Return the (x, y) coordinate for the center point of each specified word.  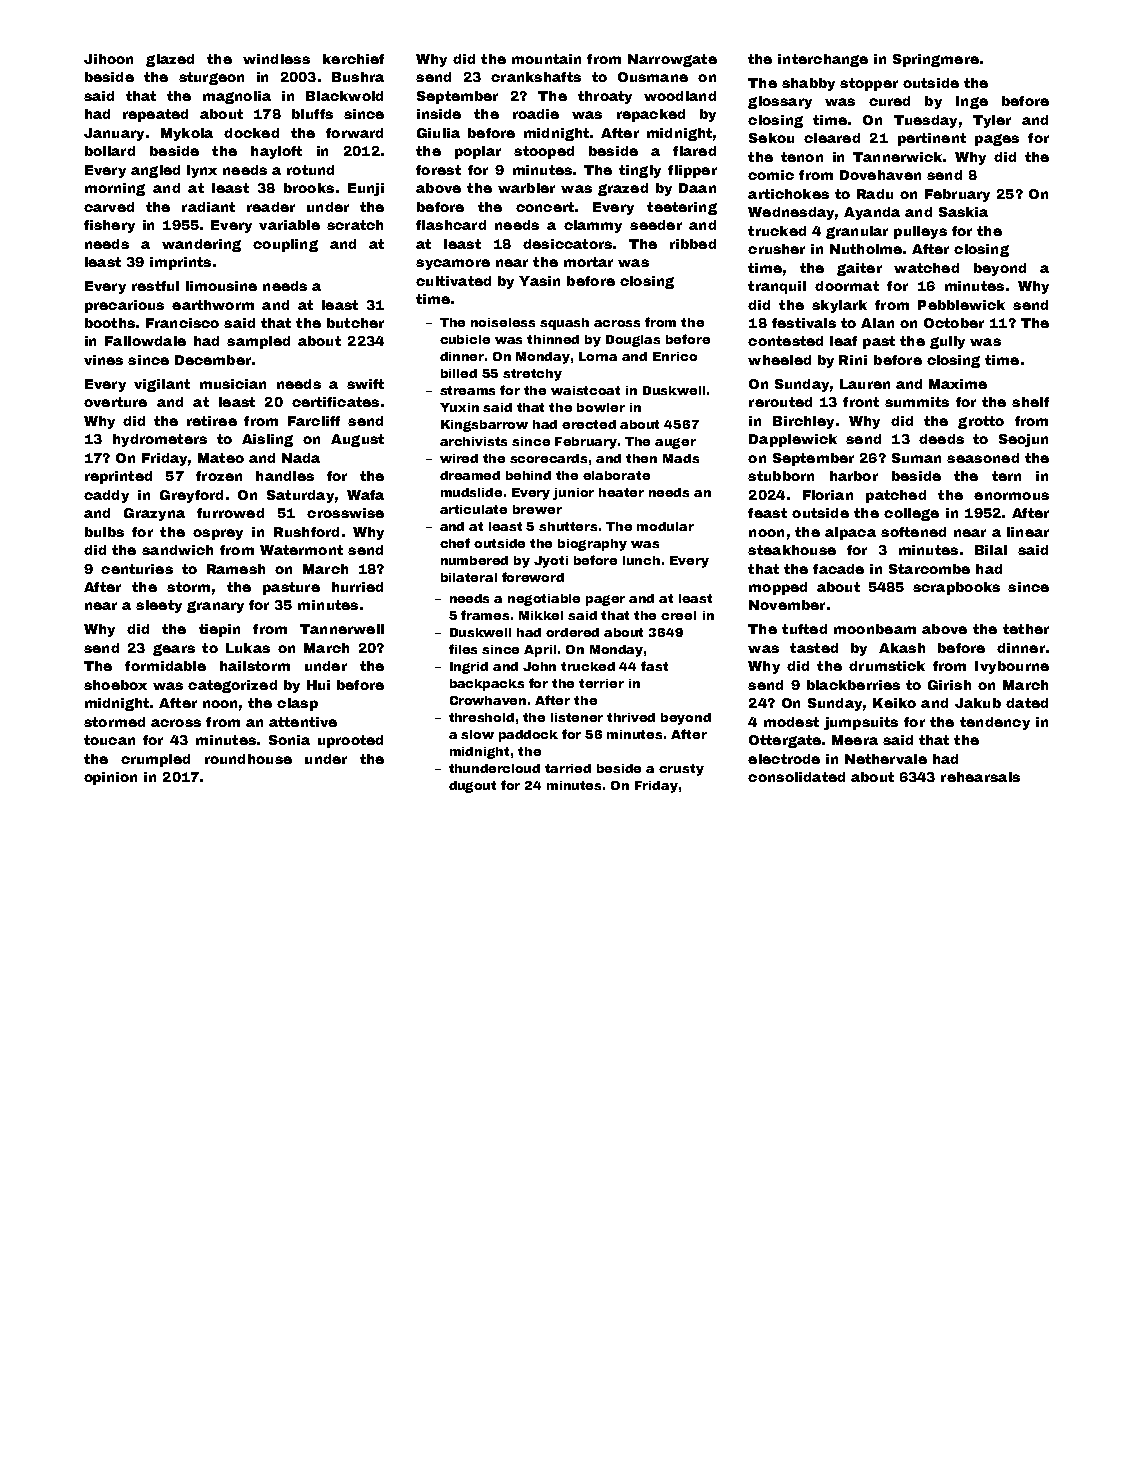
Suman (916, 458)
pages (997, 140)
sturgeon (211, 78)
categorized (232, 686)
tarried (568, 768)
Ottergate (785, 741)
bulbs (104, 532)
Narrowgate (672, 60)
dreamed (470, 475)
